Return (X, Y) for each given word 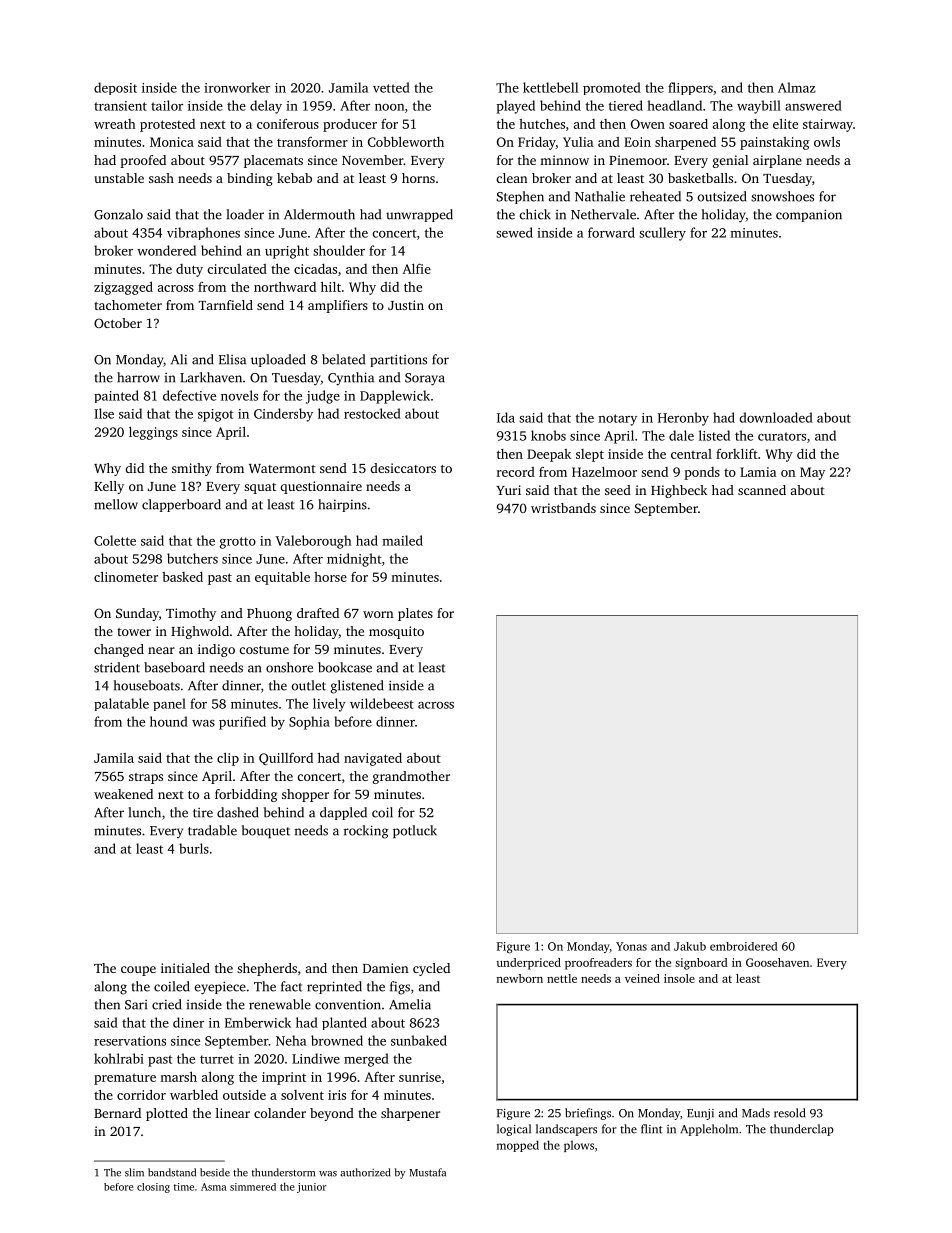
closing (153, 1188)
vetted (391, 87)
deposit (115, 88)
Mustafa (427, 1172)
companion (809, 215)
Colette (115, 540)
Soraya (425, 379)
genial (730, 161)
